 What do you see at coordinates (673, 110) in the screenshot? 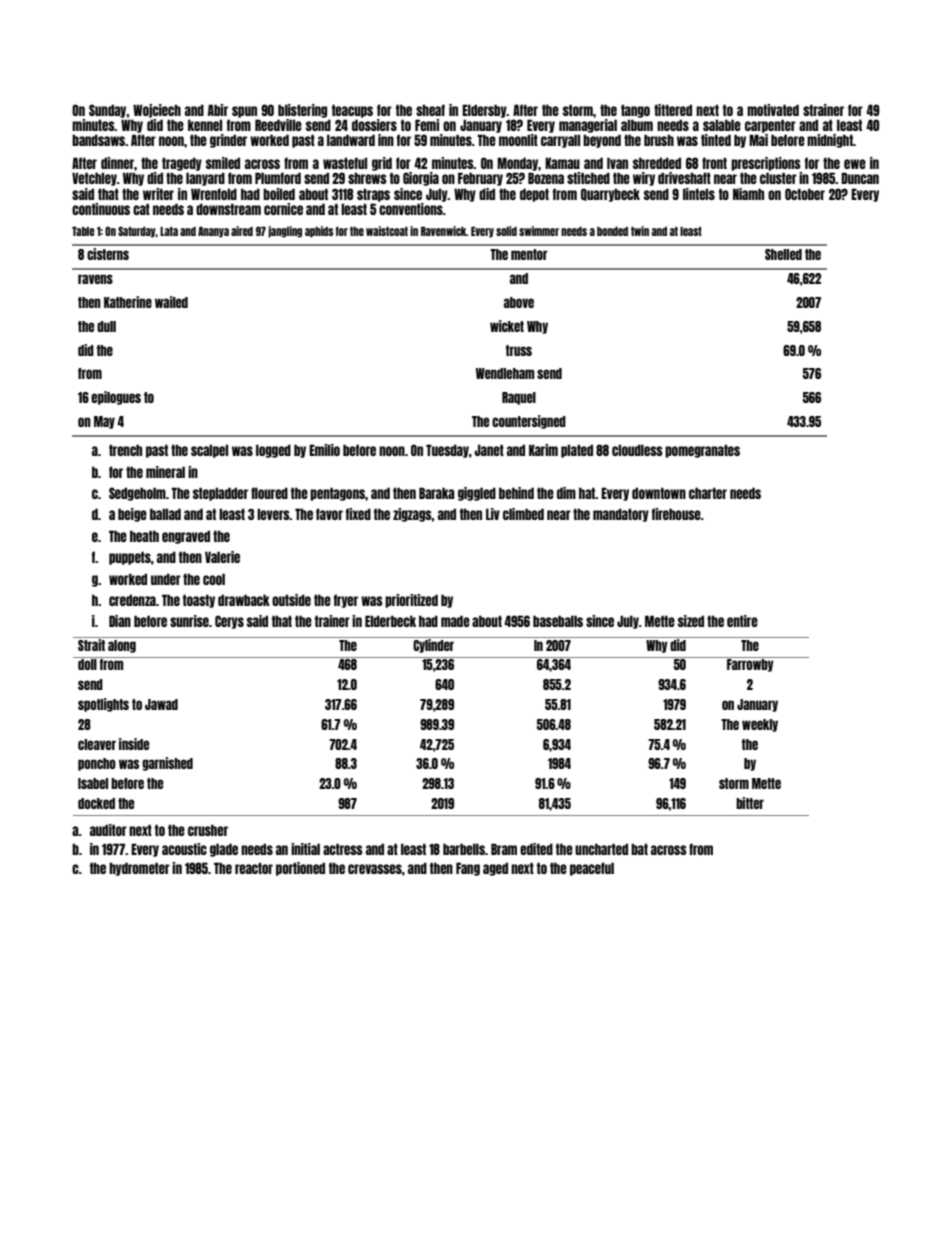
I see `tittered` at bounding box center [673, 110].
